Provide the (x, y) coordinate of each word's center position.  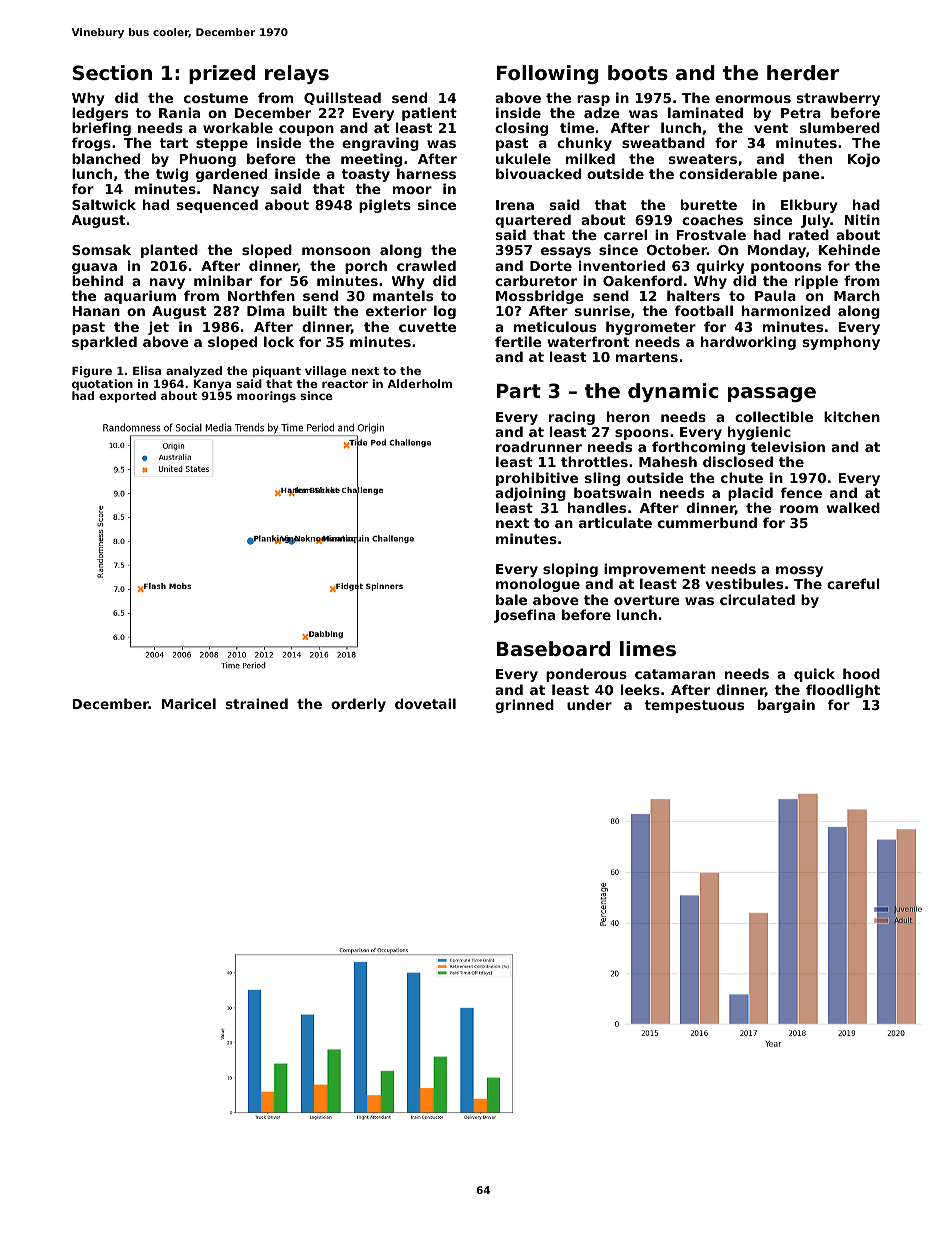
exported (127, 397)
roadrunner (539, 446)
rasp (593, 100)
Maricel (189, 703)
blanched (106, 158)
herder (803, 72)
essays (566, 252)
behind (97, 280)
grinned (524, 706)
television (788, 446)
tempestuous (694, 706)
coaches (712, 219)
